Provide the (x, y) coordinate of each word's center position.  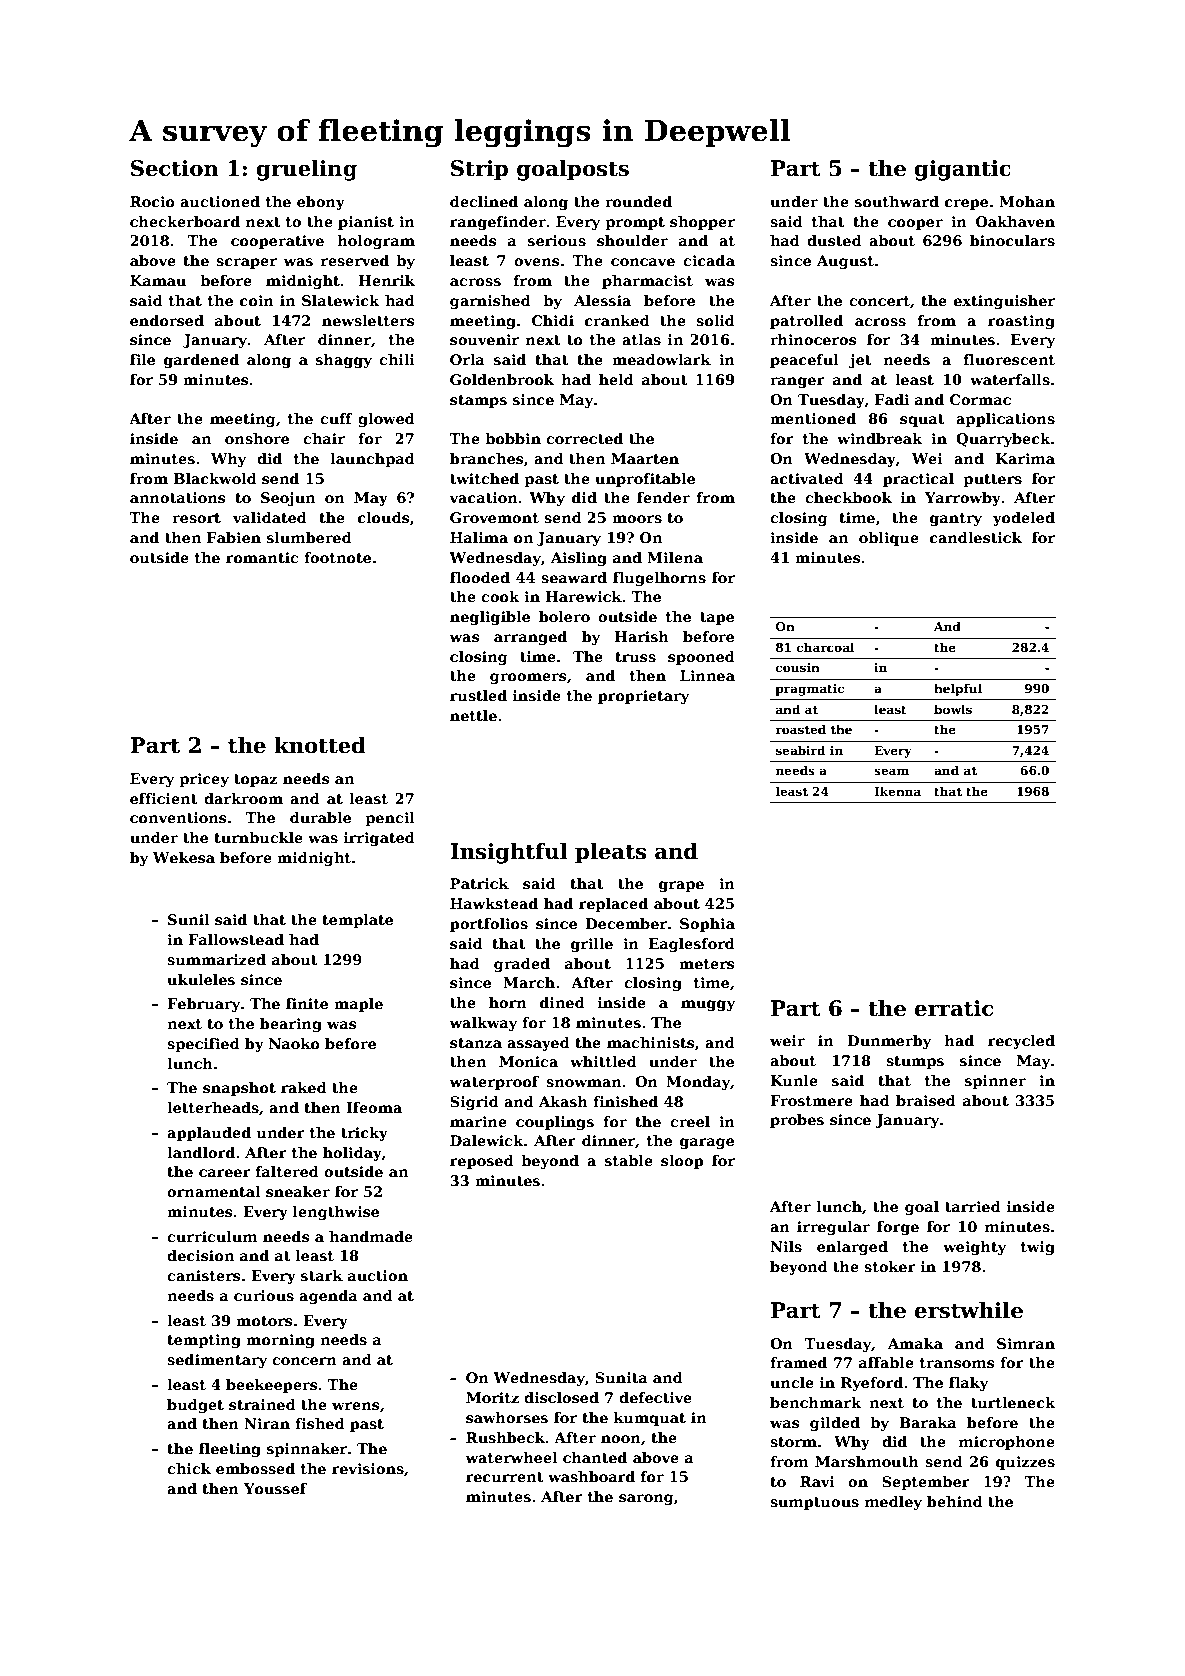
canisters (203, 1275)
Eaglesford (692, 945)
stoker (890, 1266)
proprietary (643, 697)
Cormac (980, 399)
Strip (479, 170)
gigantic (963, 170)
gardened (201, 361)
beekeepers (271, 1386)
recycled (1021, 1042)
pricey (204, 780)
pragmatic (810, 690)
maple (358, 1005)
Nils (786, 1246)
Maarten (645, 458)
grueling (307, 170)
